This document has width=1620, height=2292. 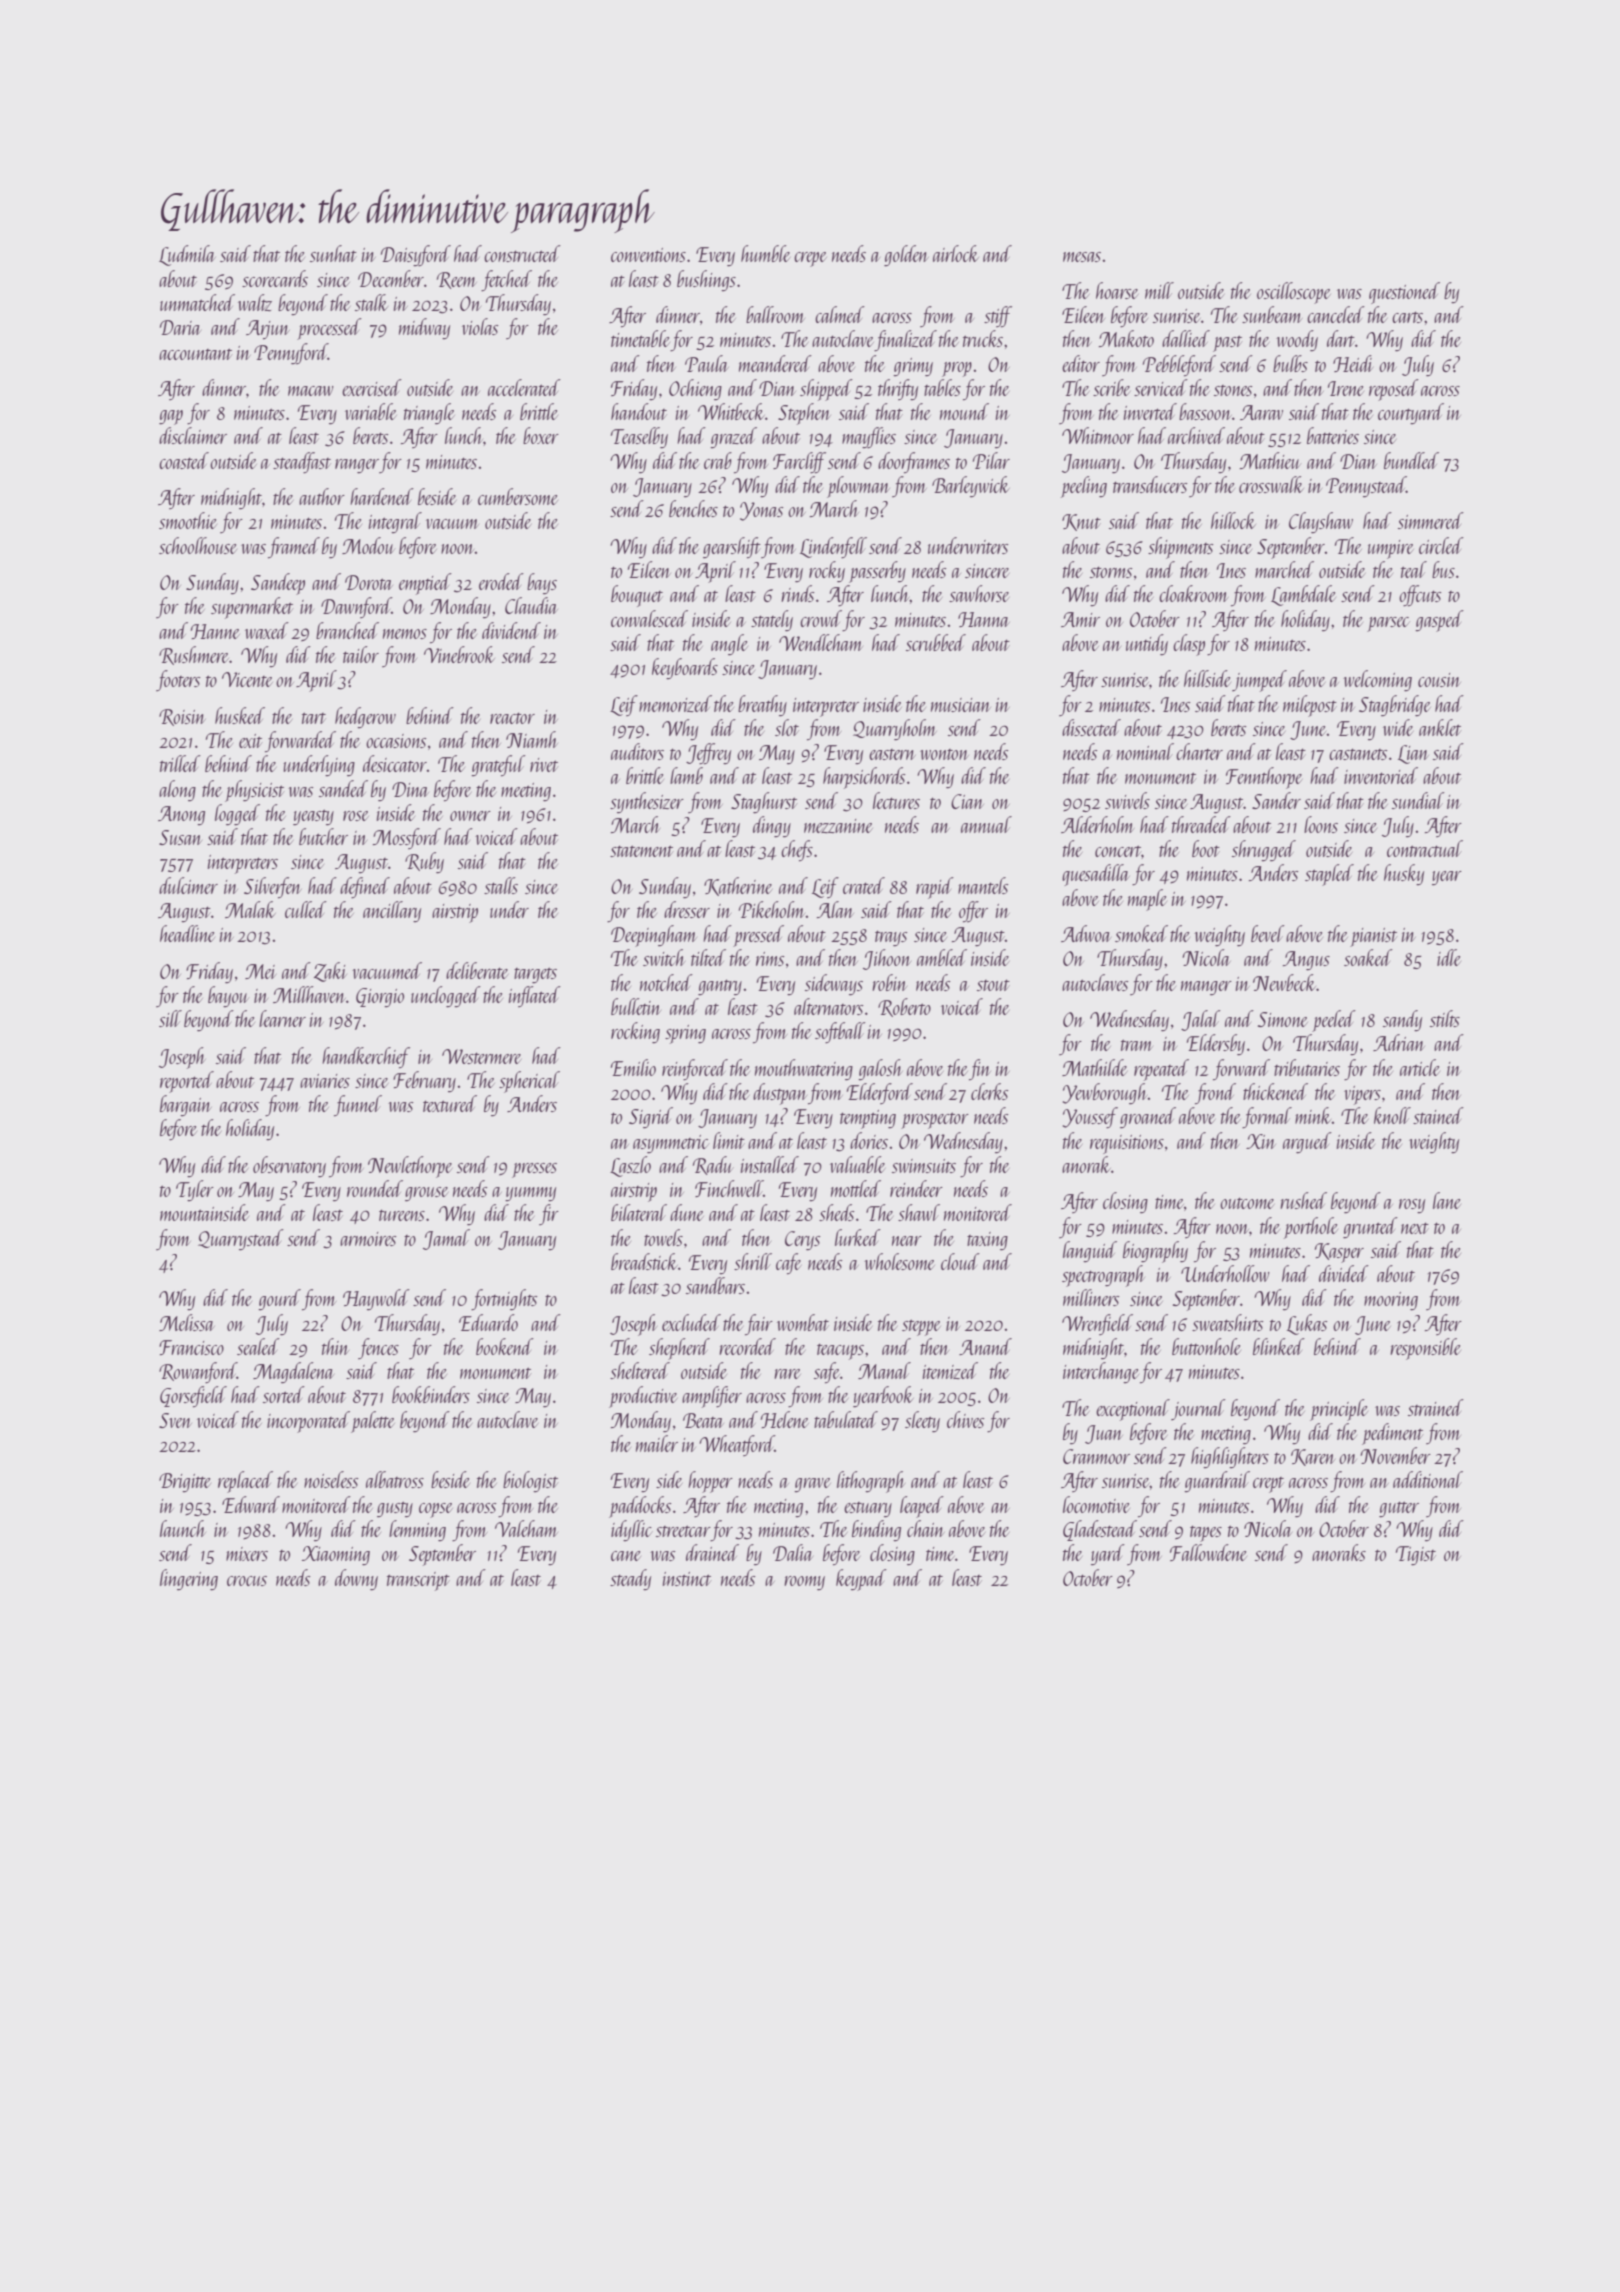 I want to click on dustpan, so click(x=780, y=1094).
